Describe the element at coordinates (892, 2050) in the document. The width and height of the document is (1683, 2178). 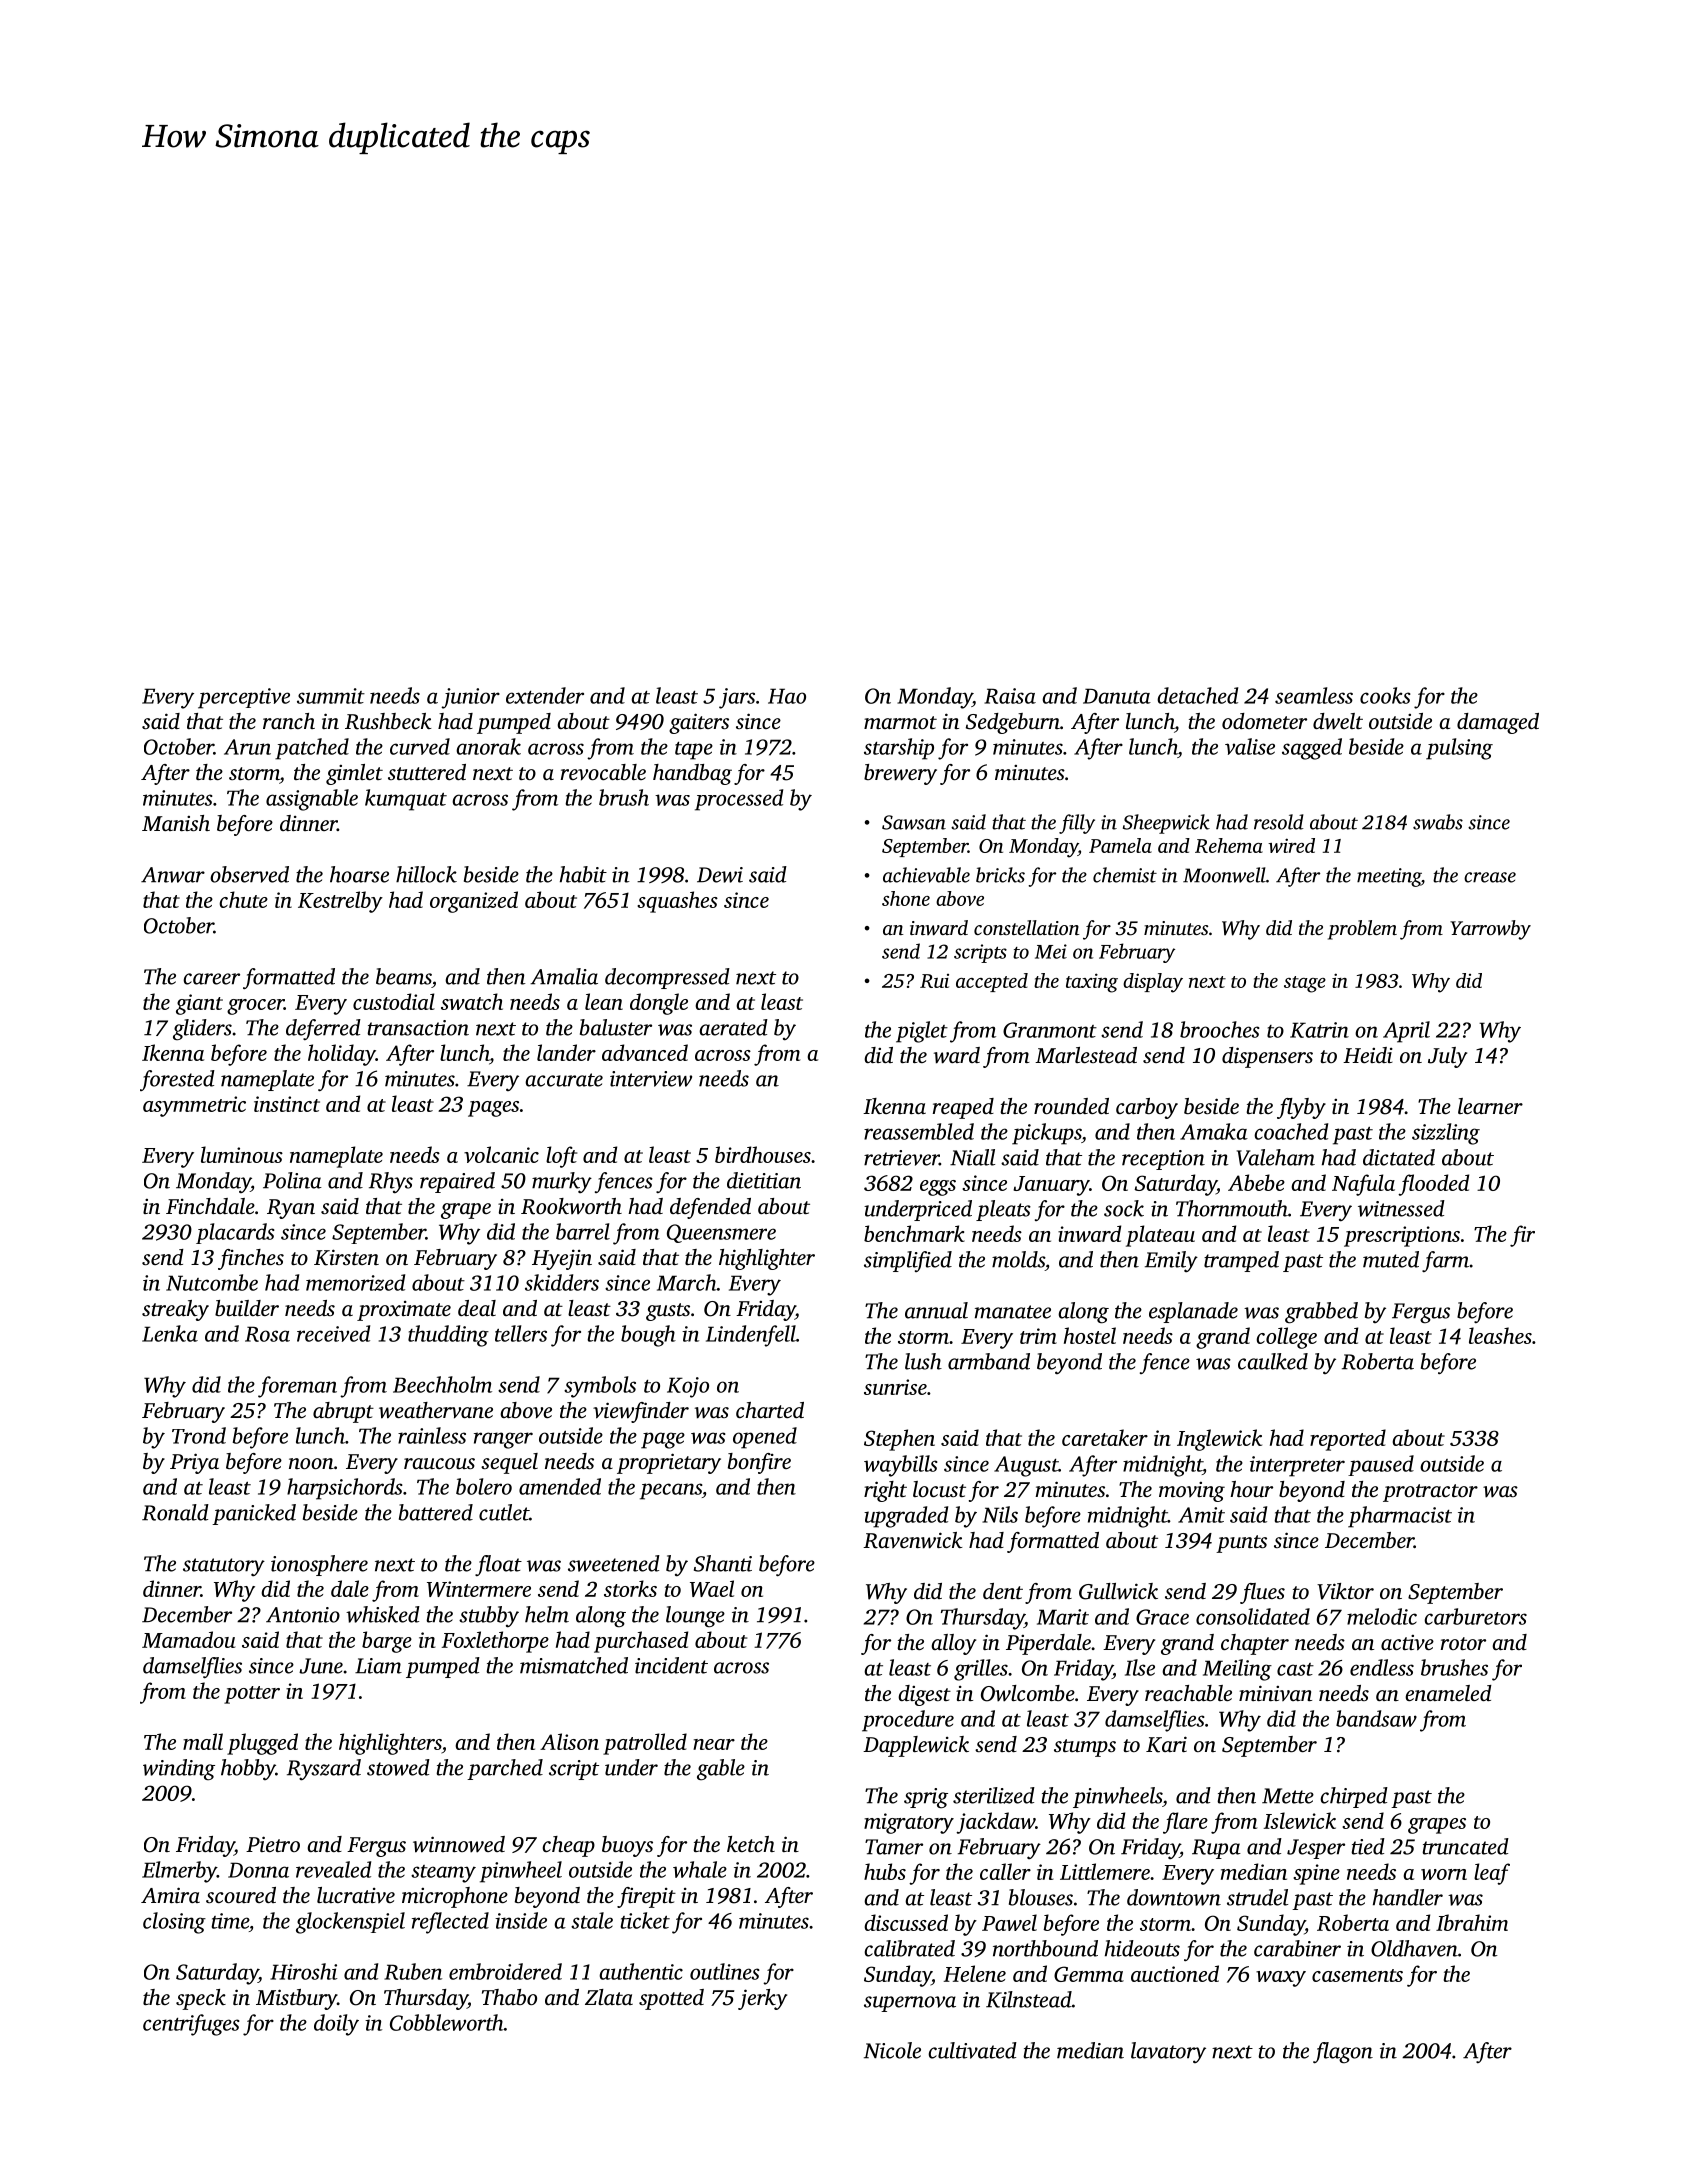
I see `Nicole` at that location.
